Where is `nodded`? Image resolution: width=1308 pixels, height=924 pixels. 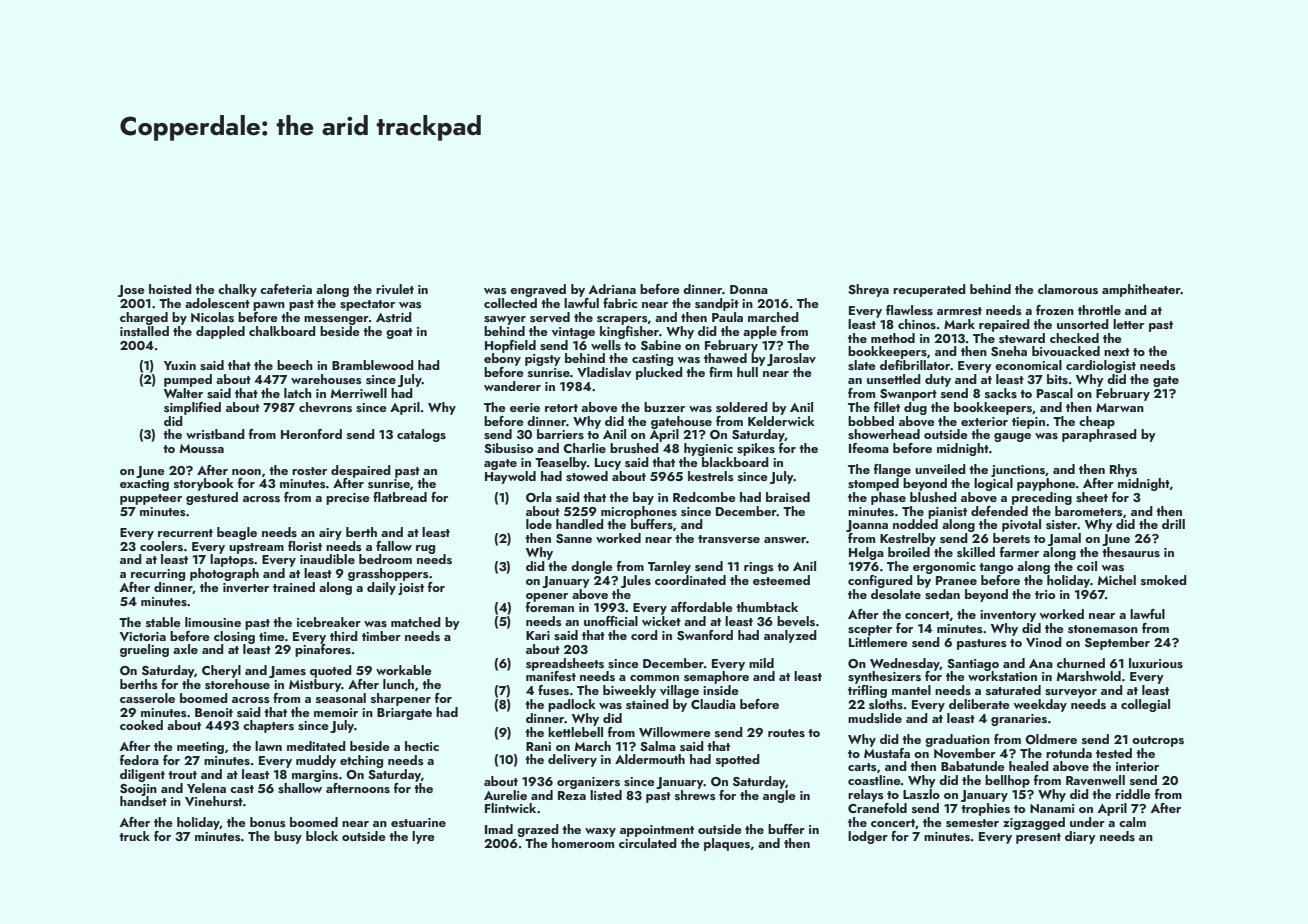 nodded is located at coordinates (915, 524).
